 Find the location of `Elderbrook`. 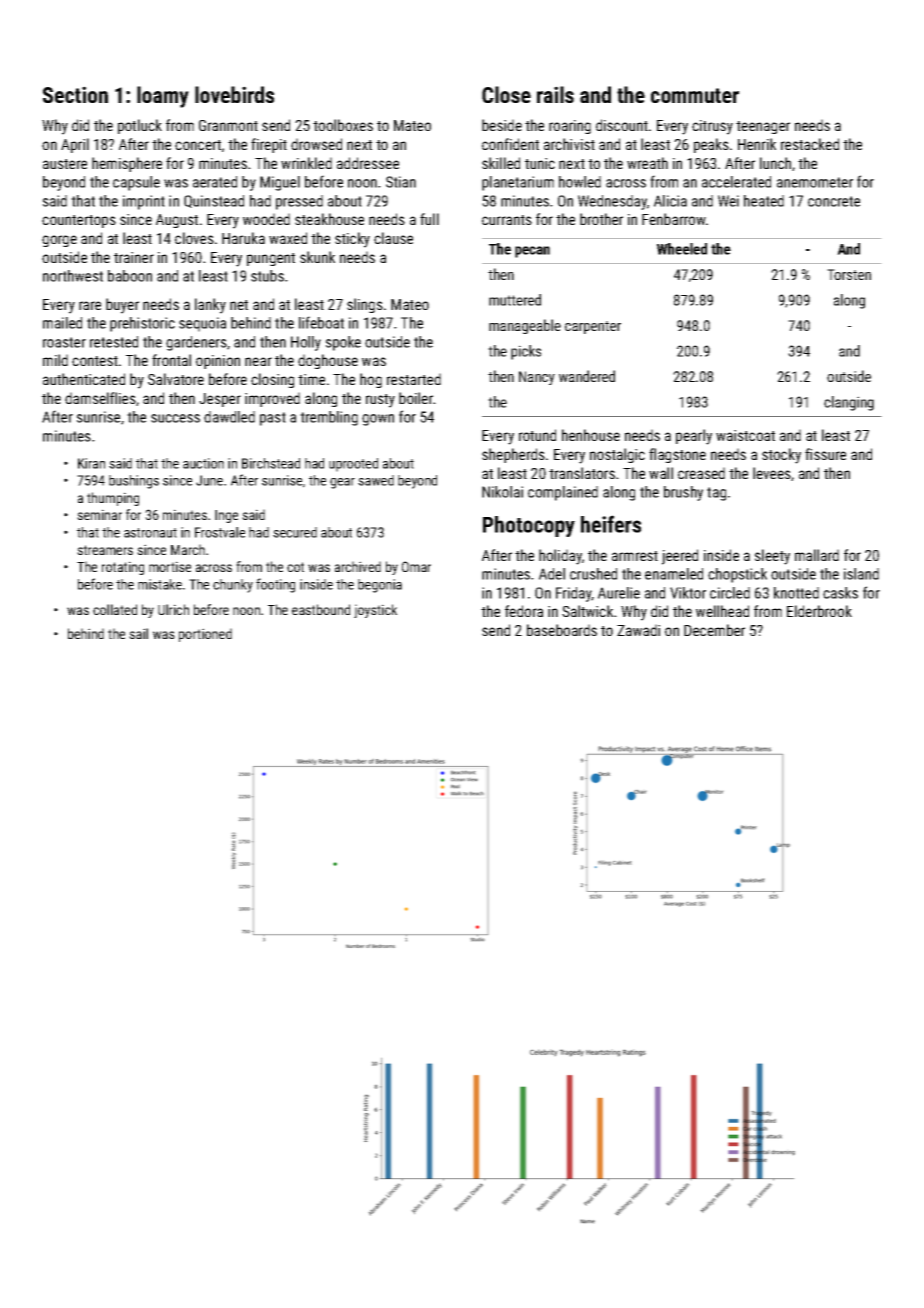

Elderbrook is located at coordinates (819, 611).
